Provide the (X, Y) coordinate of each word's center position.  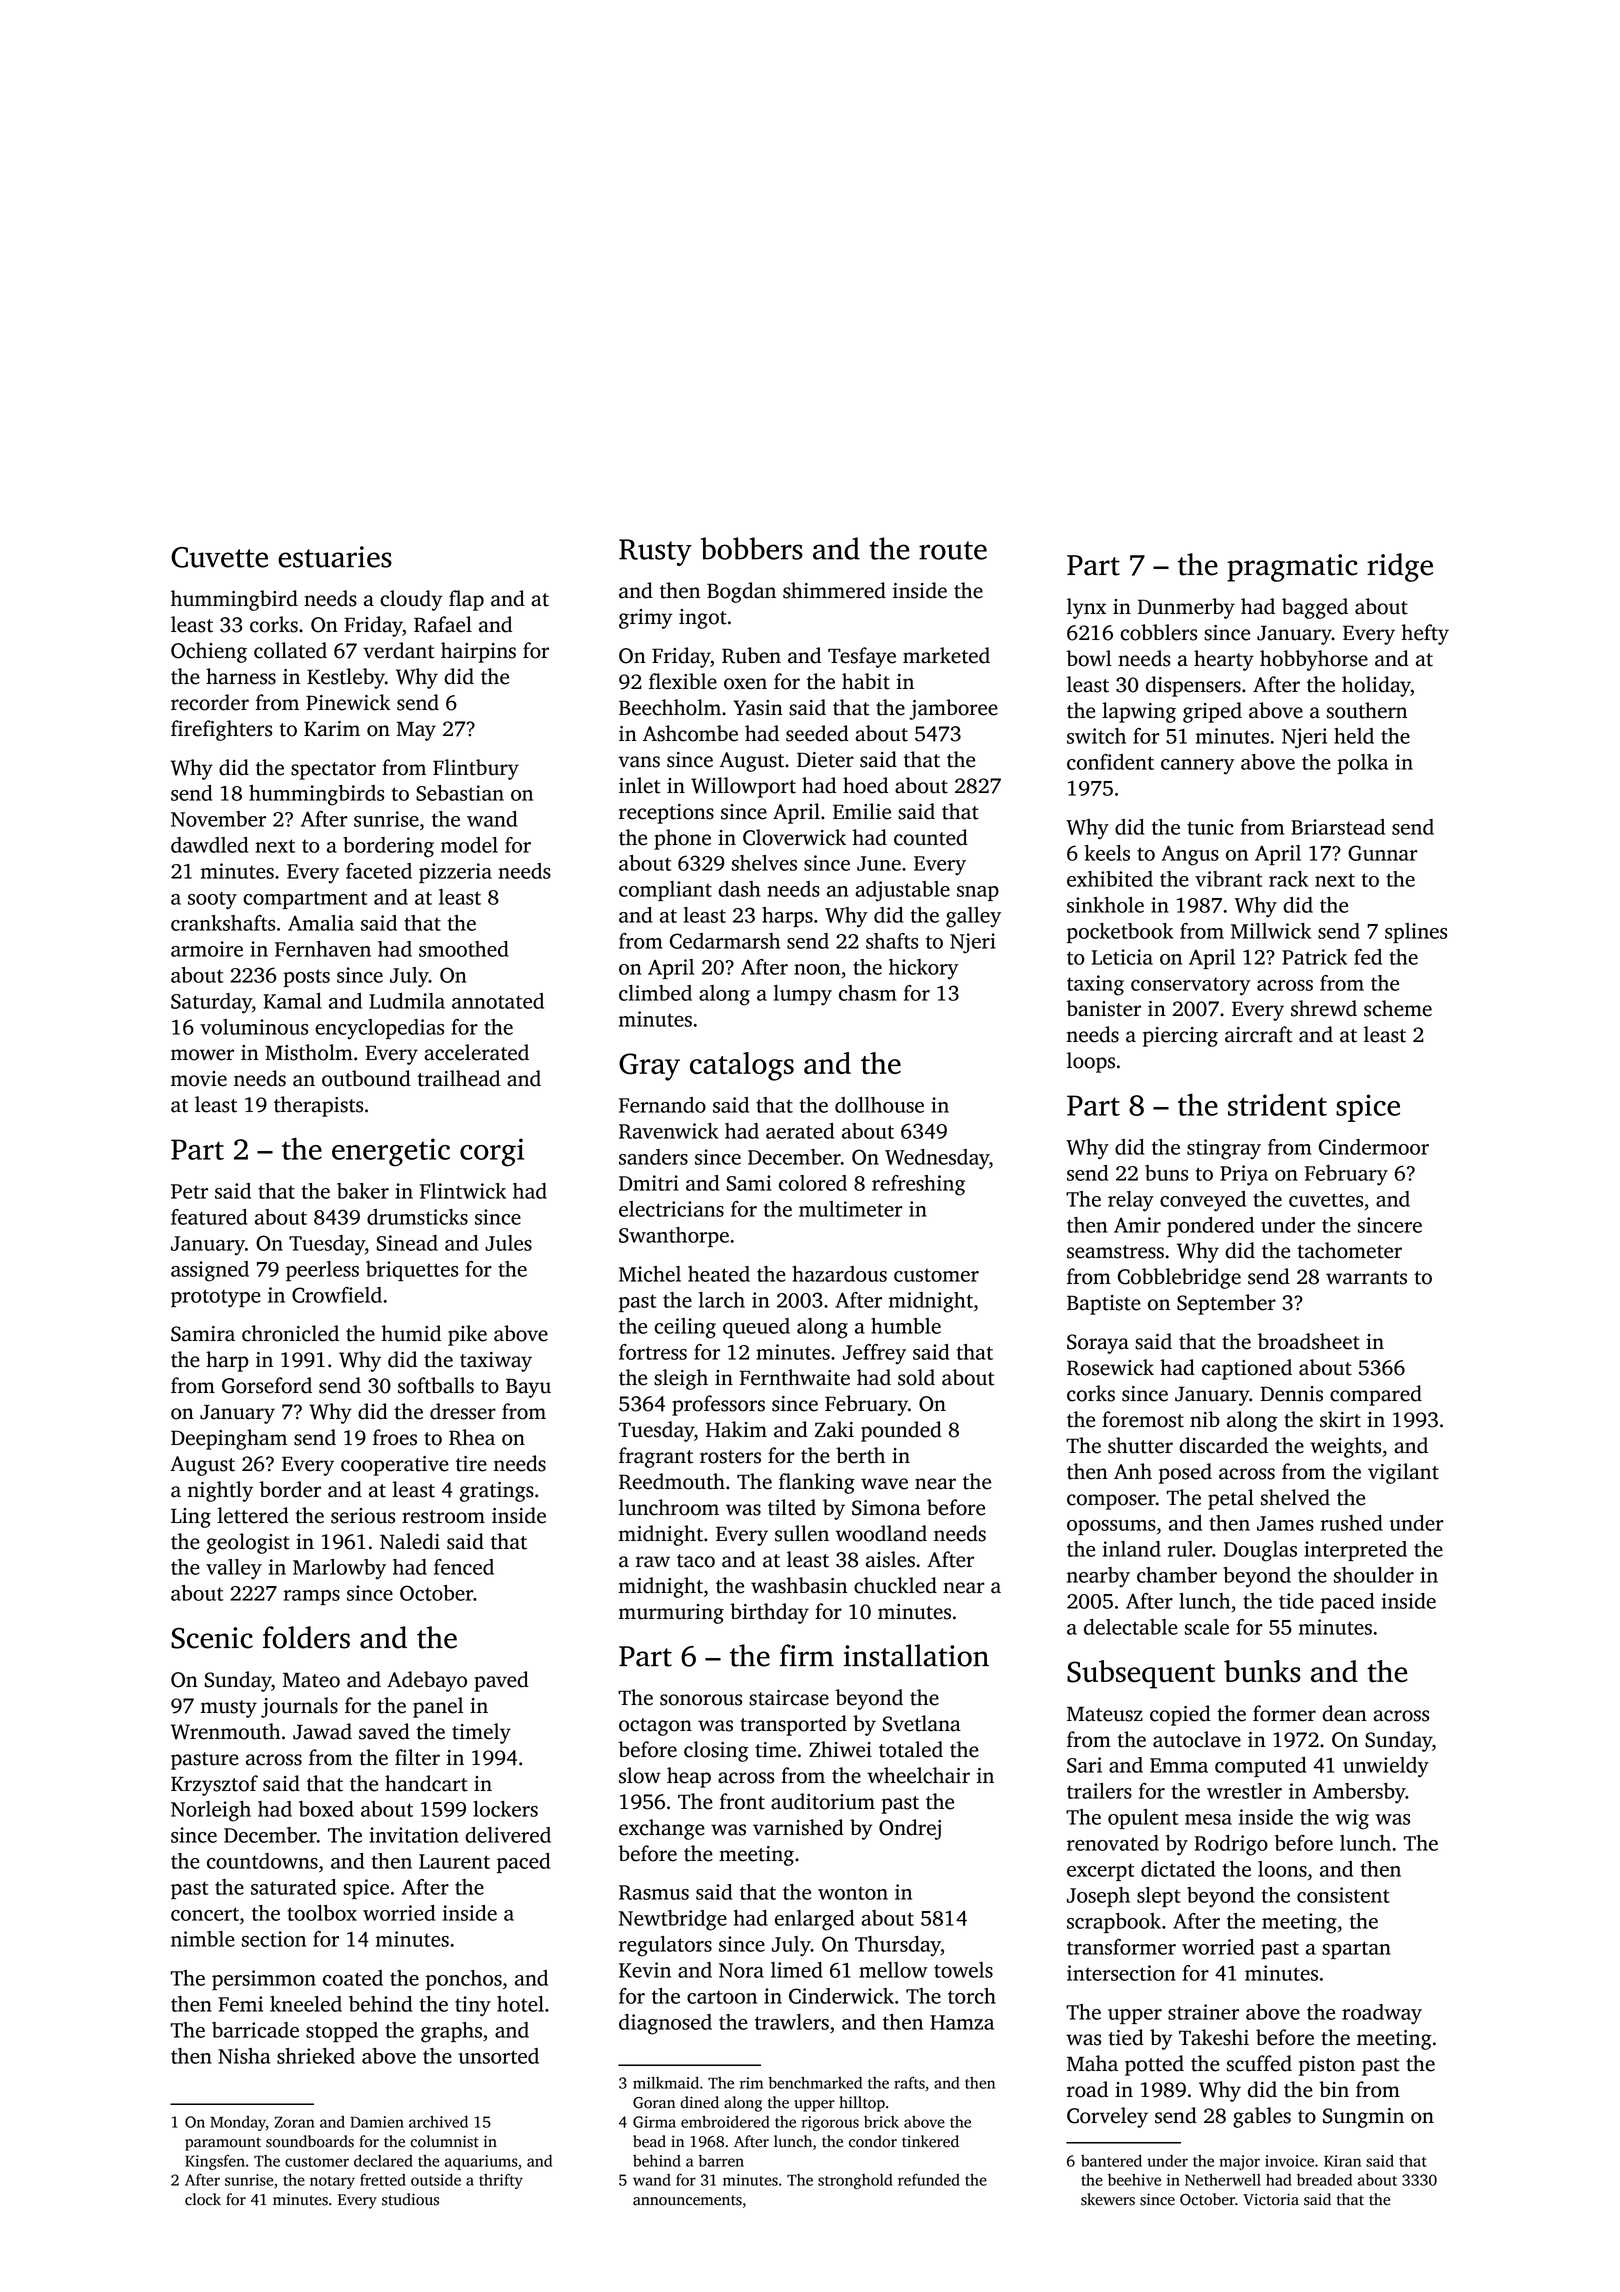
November (218, 819)
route (953, 550)
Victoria (1271, 2199)
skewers (1108, 2199)
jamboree (953, 709)
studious (410, 2199)
